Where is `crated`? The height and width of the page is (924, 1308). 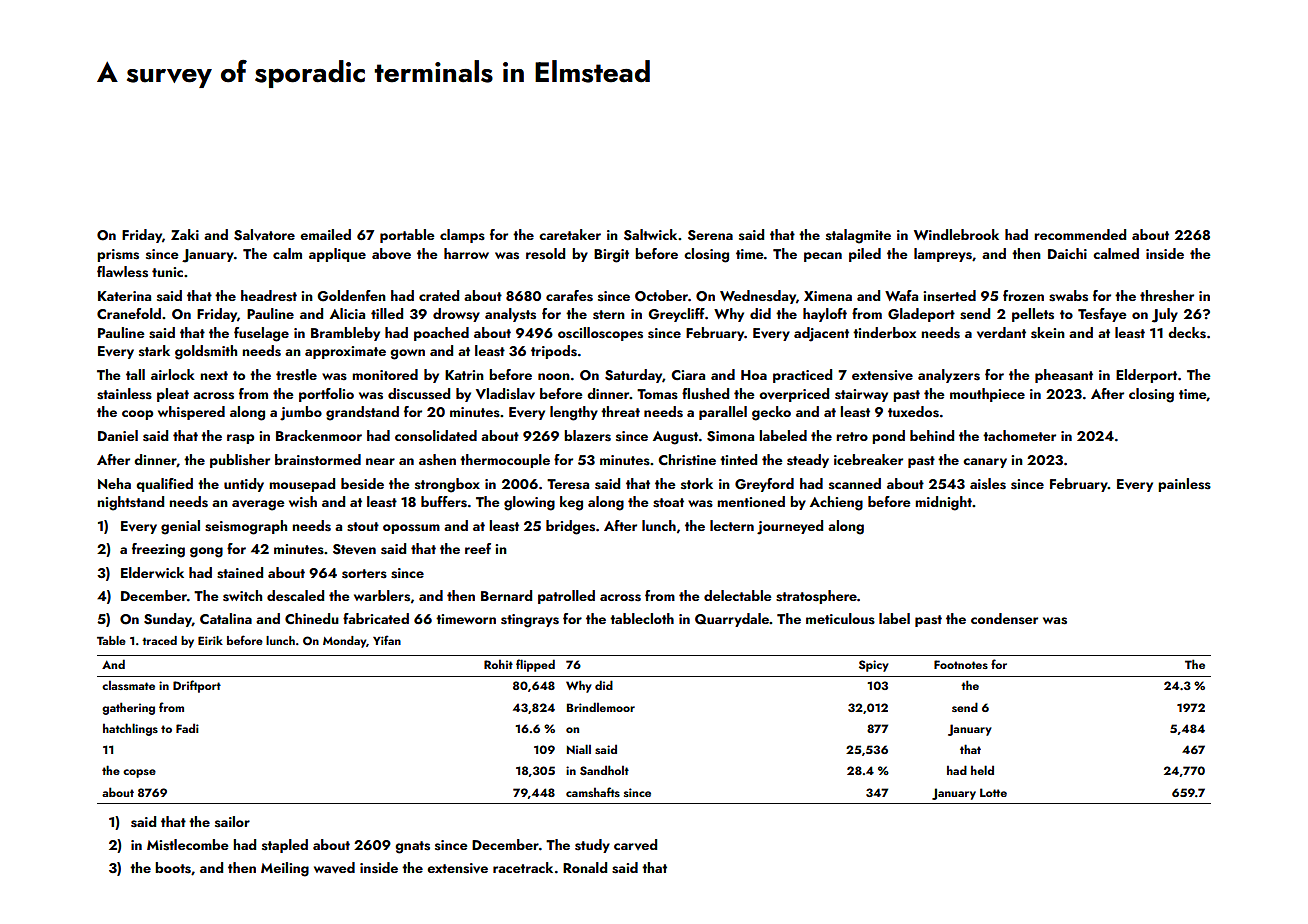 crated is located at coordinates (439, 295).
